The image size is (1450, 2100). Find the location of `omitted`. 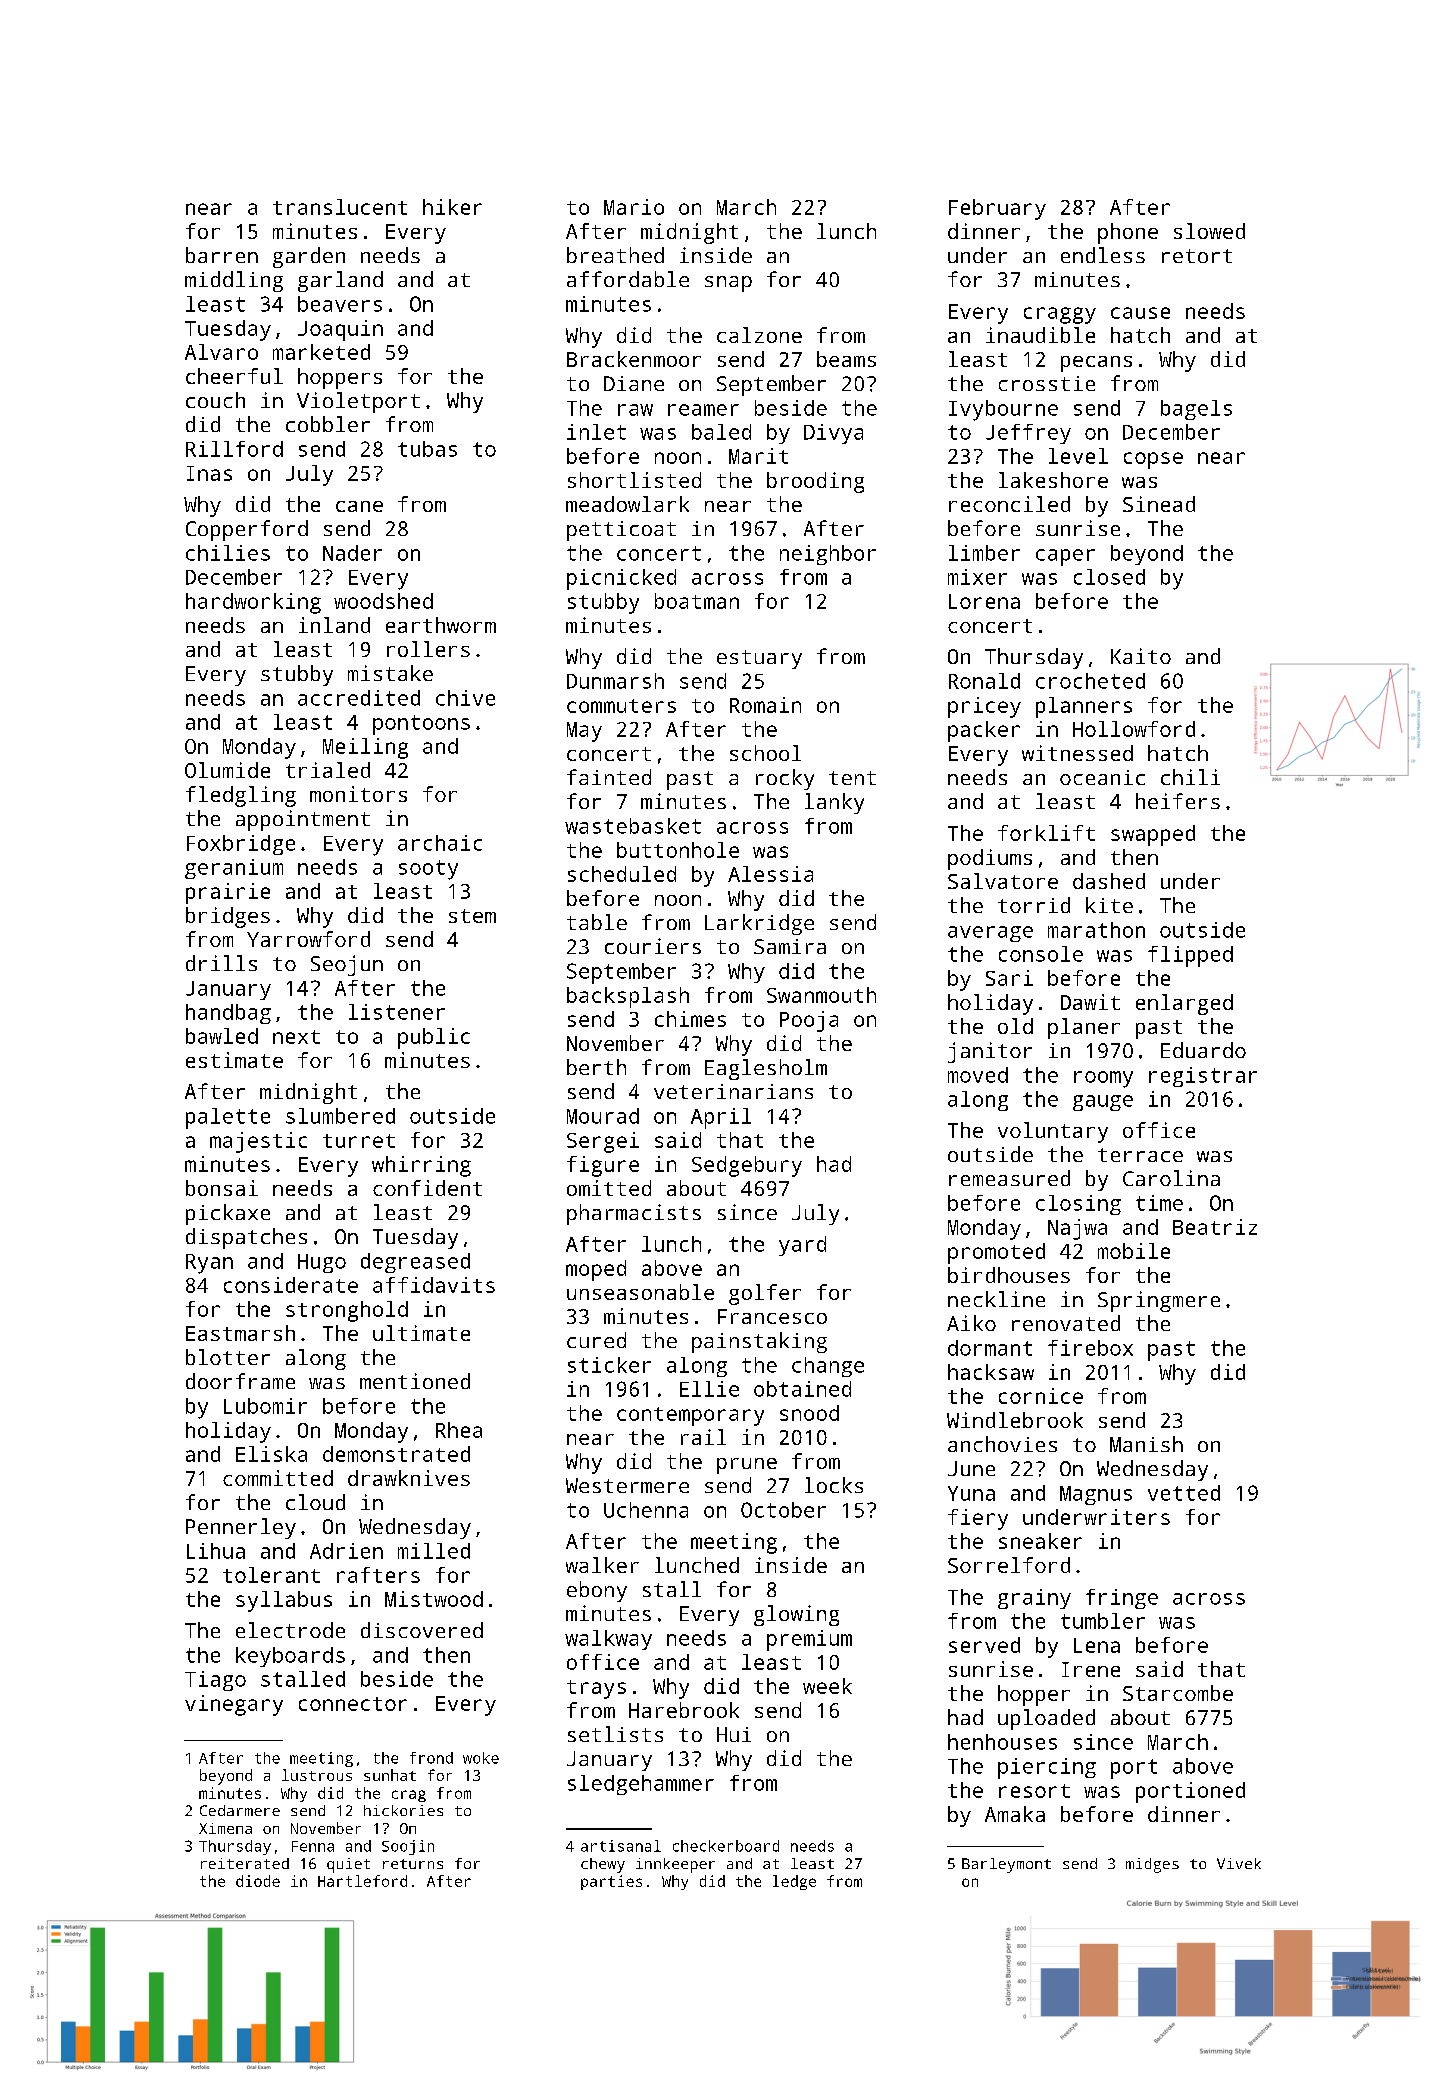

omitted is located at coordinates (609, 1188).
